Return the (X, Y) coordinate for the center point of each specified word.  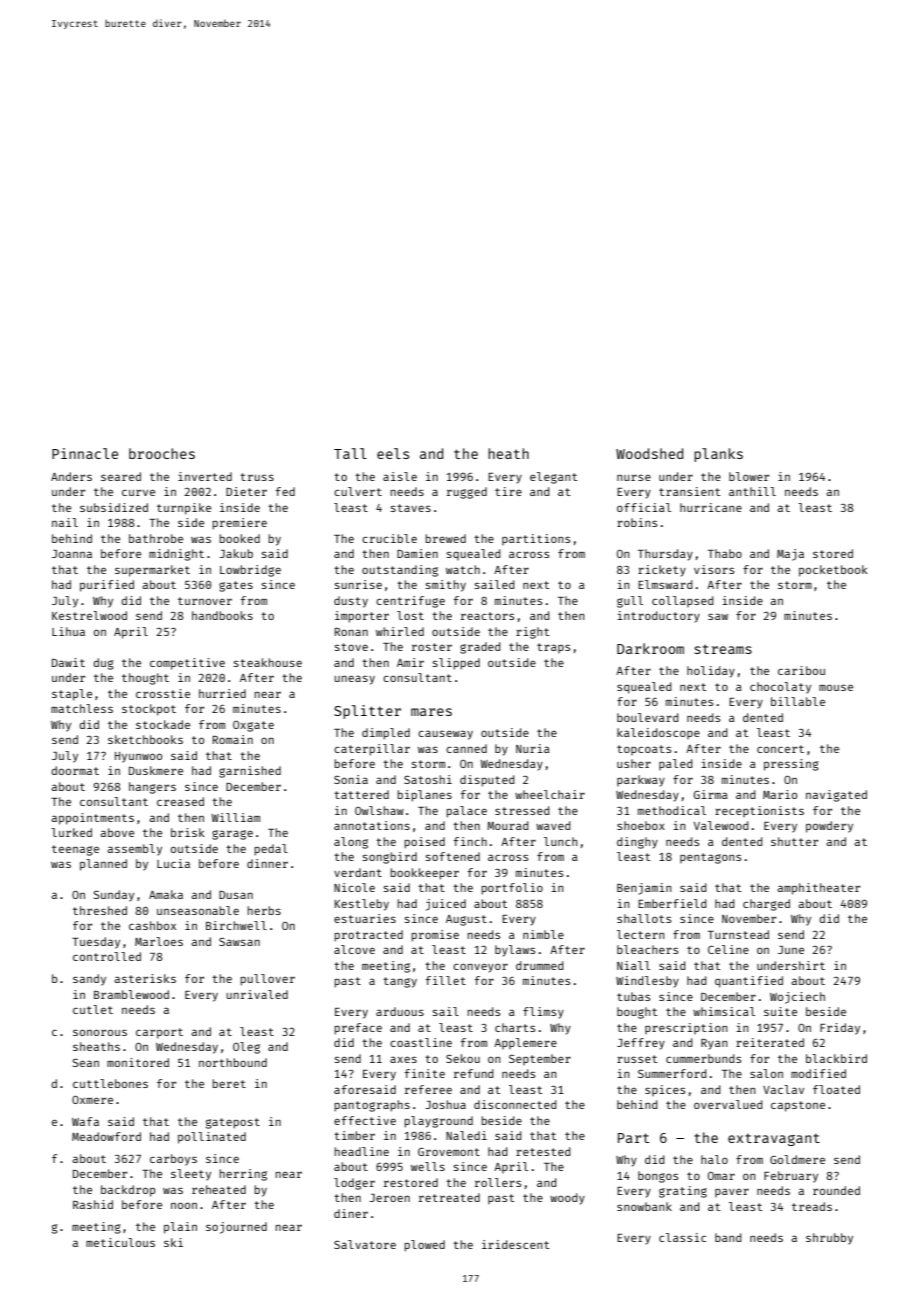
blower (749, 476)
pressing (791, 765)
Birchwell (236, 925)
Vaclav (783, 1089)
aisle (400, 476)
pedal (271, 850)
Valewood (721, 825)
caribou (801, 670)
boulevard (648, 717)
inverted (205, 476)
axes (403, 1059)
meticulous (120, 1242)
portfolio (512, 889)
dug (103, 664)
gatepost (233, 1123)
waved (553, 825)
